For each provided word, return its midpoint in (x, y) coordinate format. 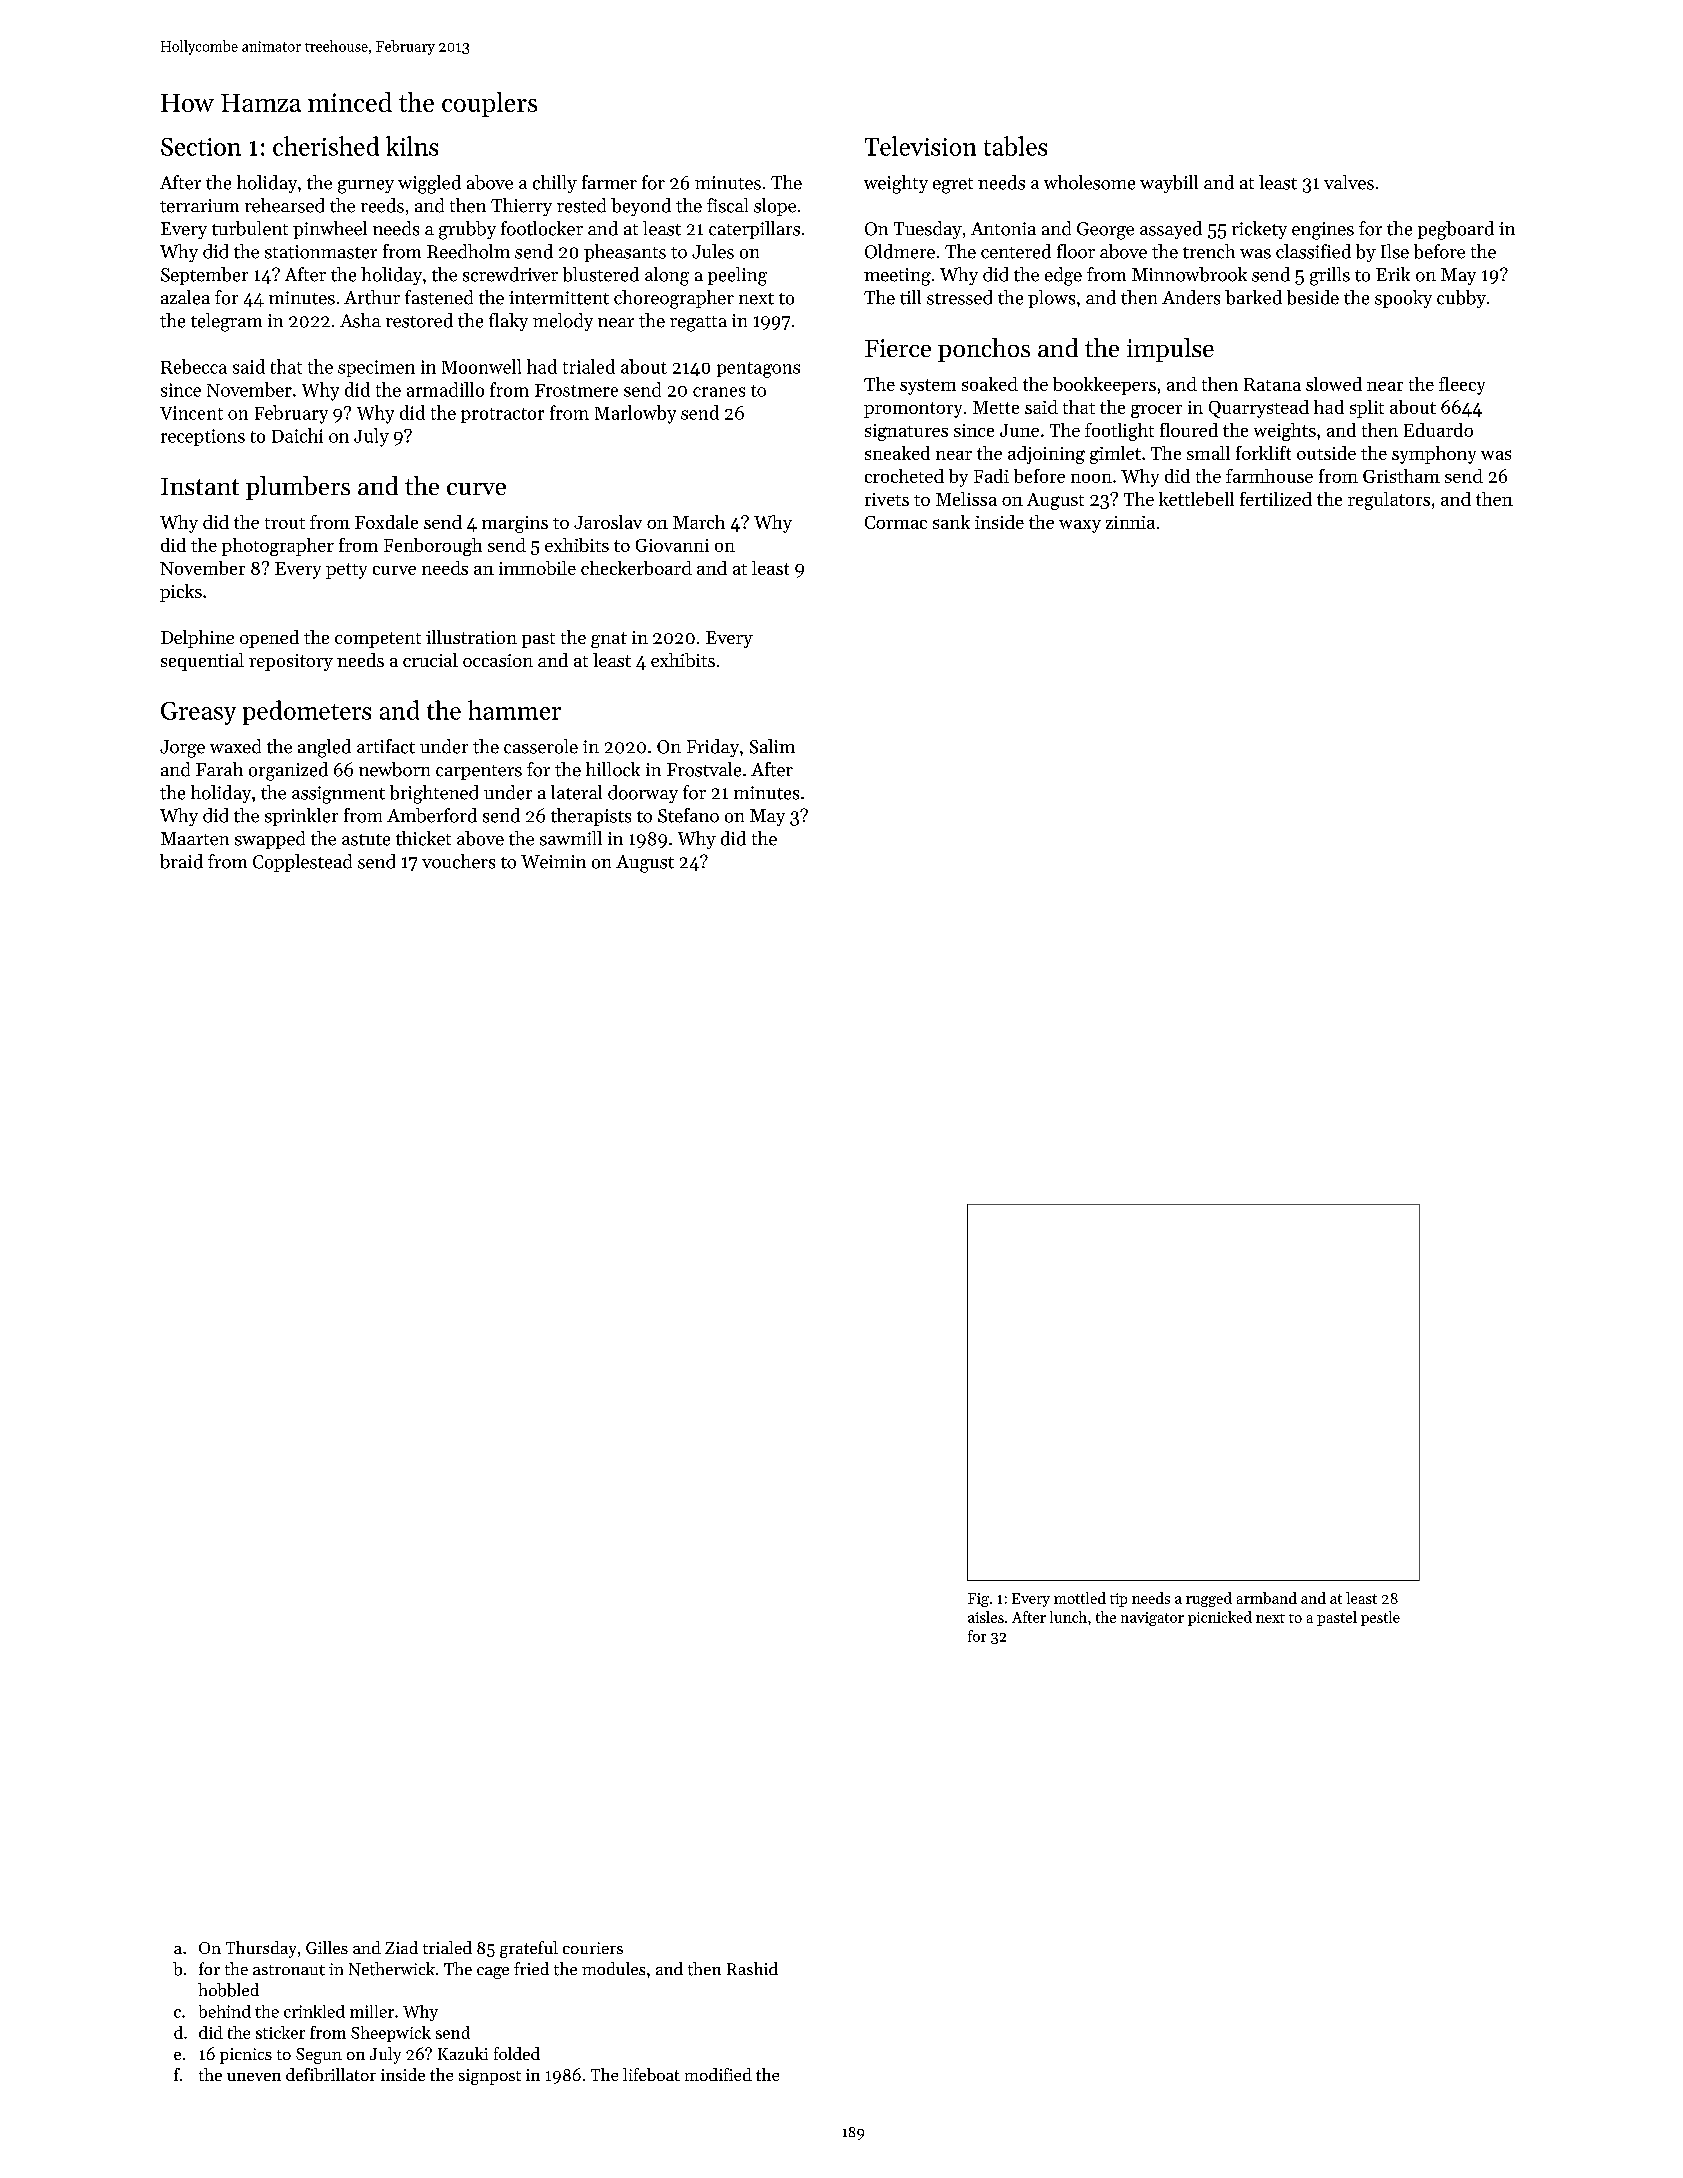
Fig (978, 1600)
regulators (1389, 501)
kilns (412, 146)
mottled (1080, 1598)
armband (1267, 1598)
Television (920, 146)
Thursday (261, 1949)
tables (1015, 146)
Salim (772, 746)
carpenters (479, 772)
